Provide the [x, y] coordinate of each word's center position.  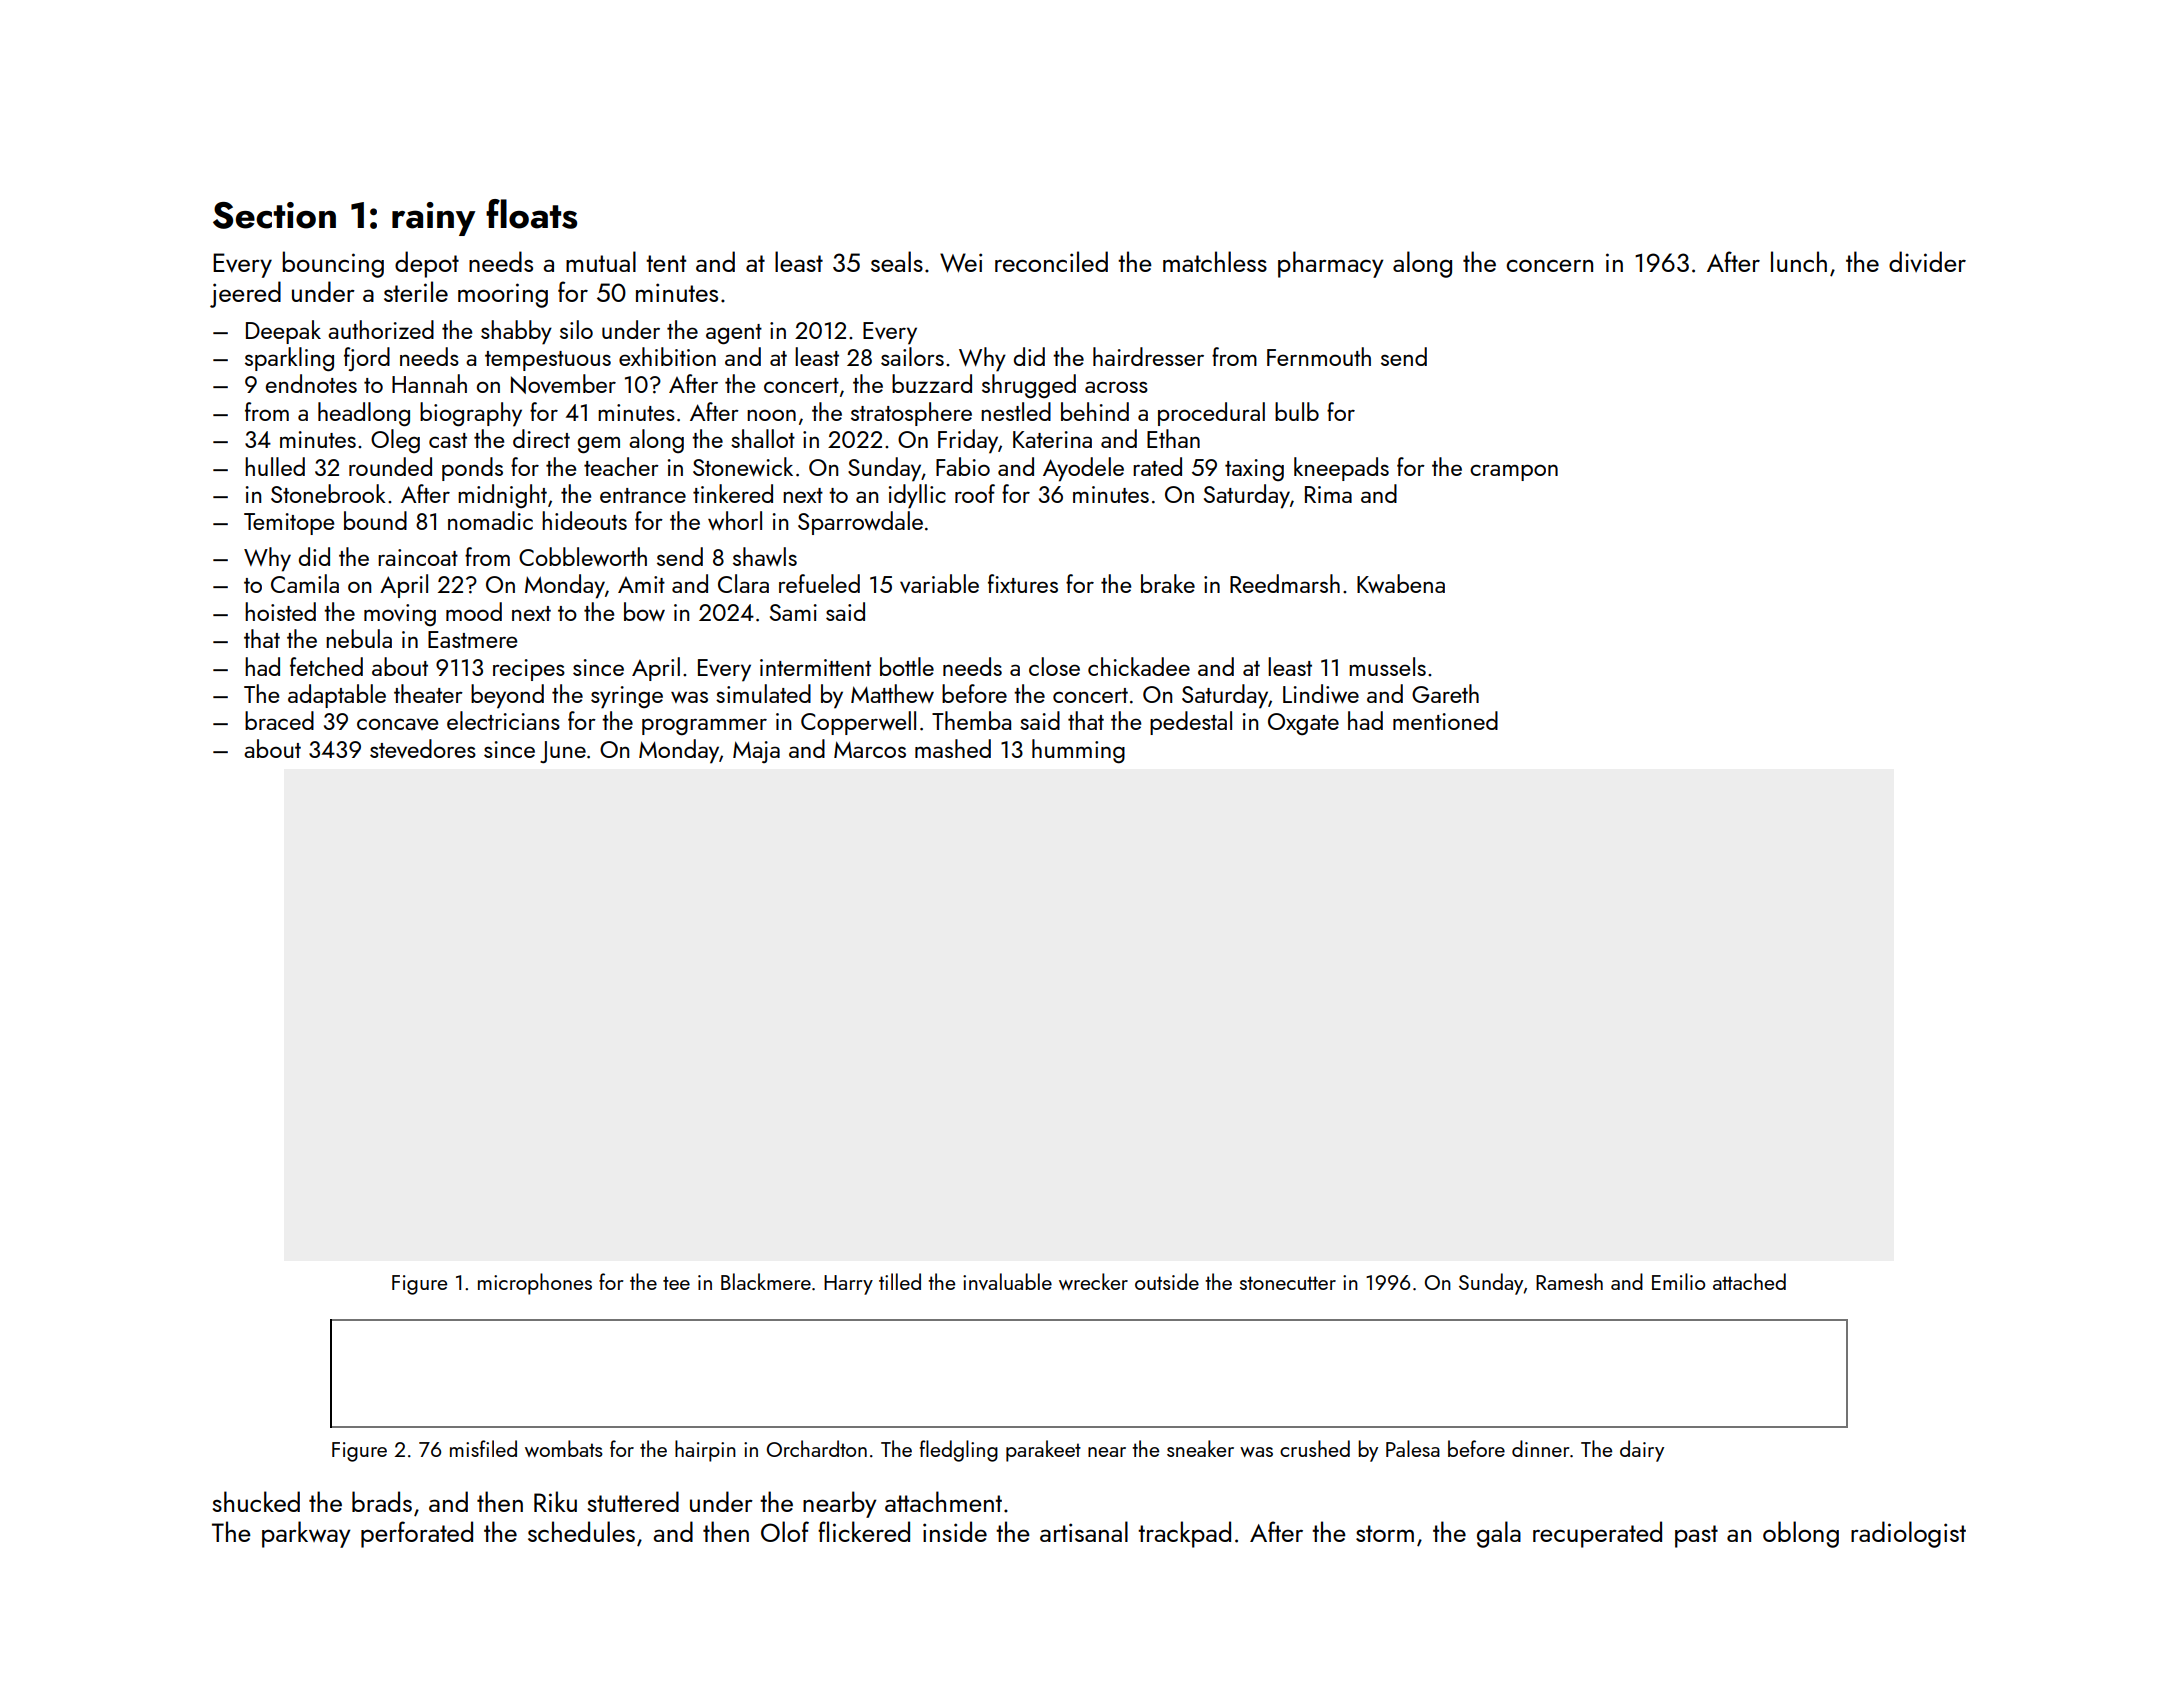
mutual [601, 261]
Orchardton [817, 1448]
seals [897, 261]
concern [1549, 265]
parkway [306, 1534]
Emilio [1678, 1281]
